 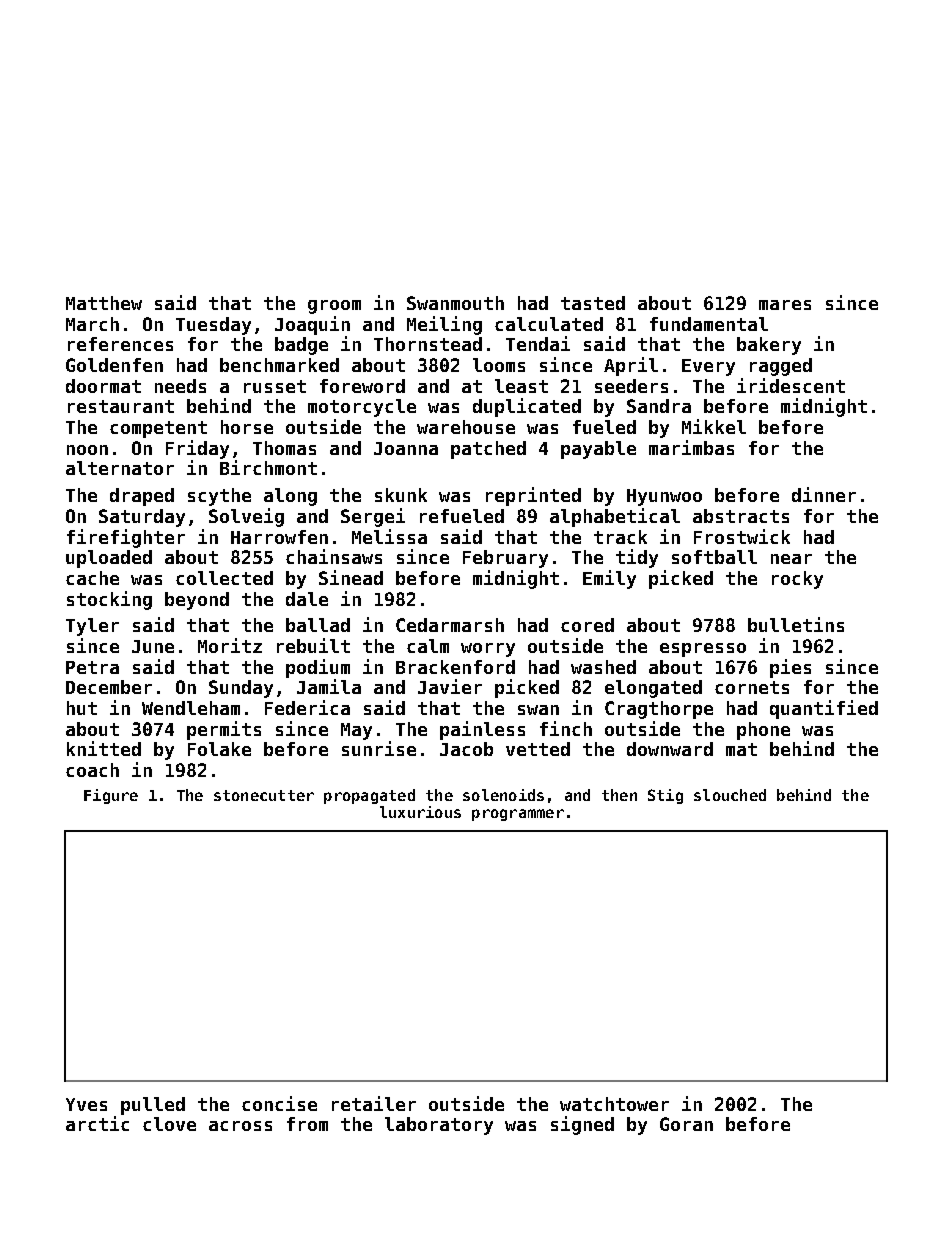 What do you see at coordinates (518, 815) in the screenshot?
I see `programmer` at bounding box center [518, 815].
